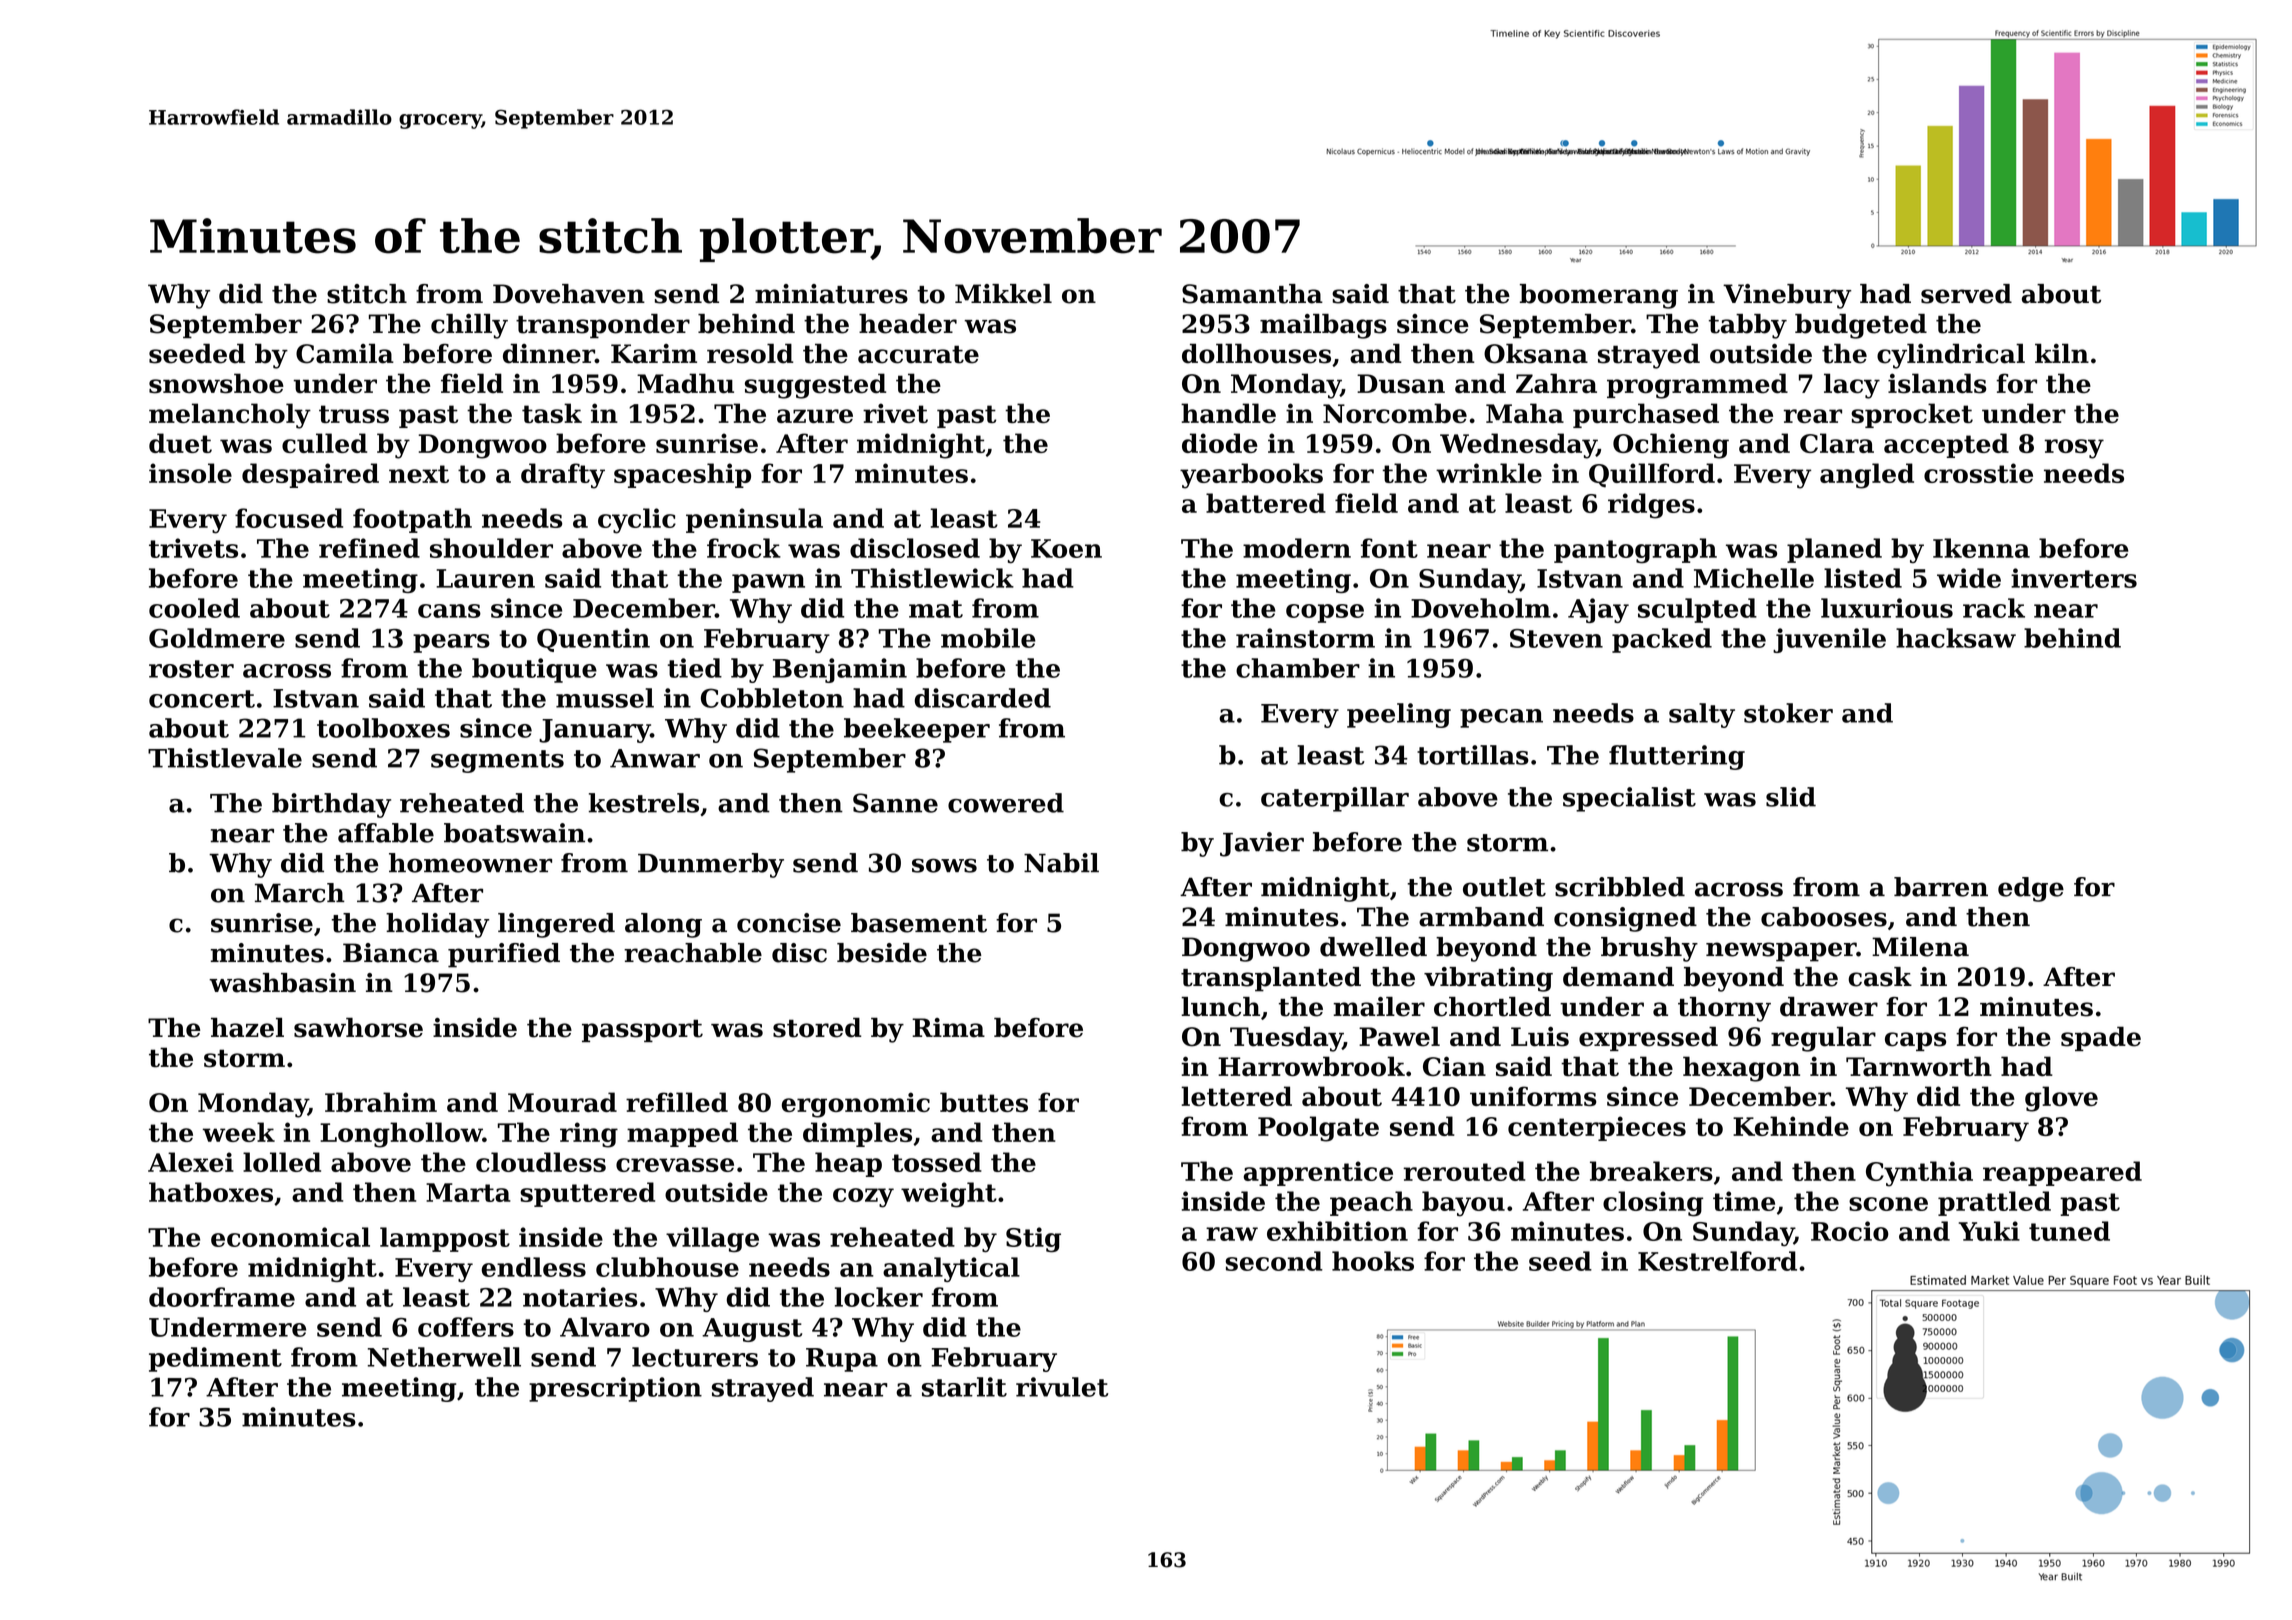 The height and width of the image is (1620, 2292). I want to click on focused, so click(289, 518).
